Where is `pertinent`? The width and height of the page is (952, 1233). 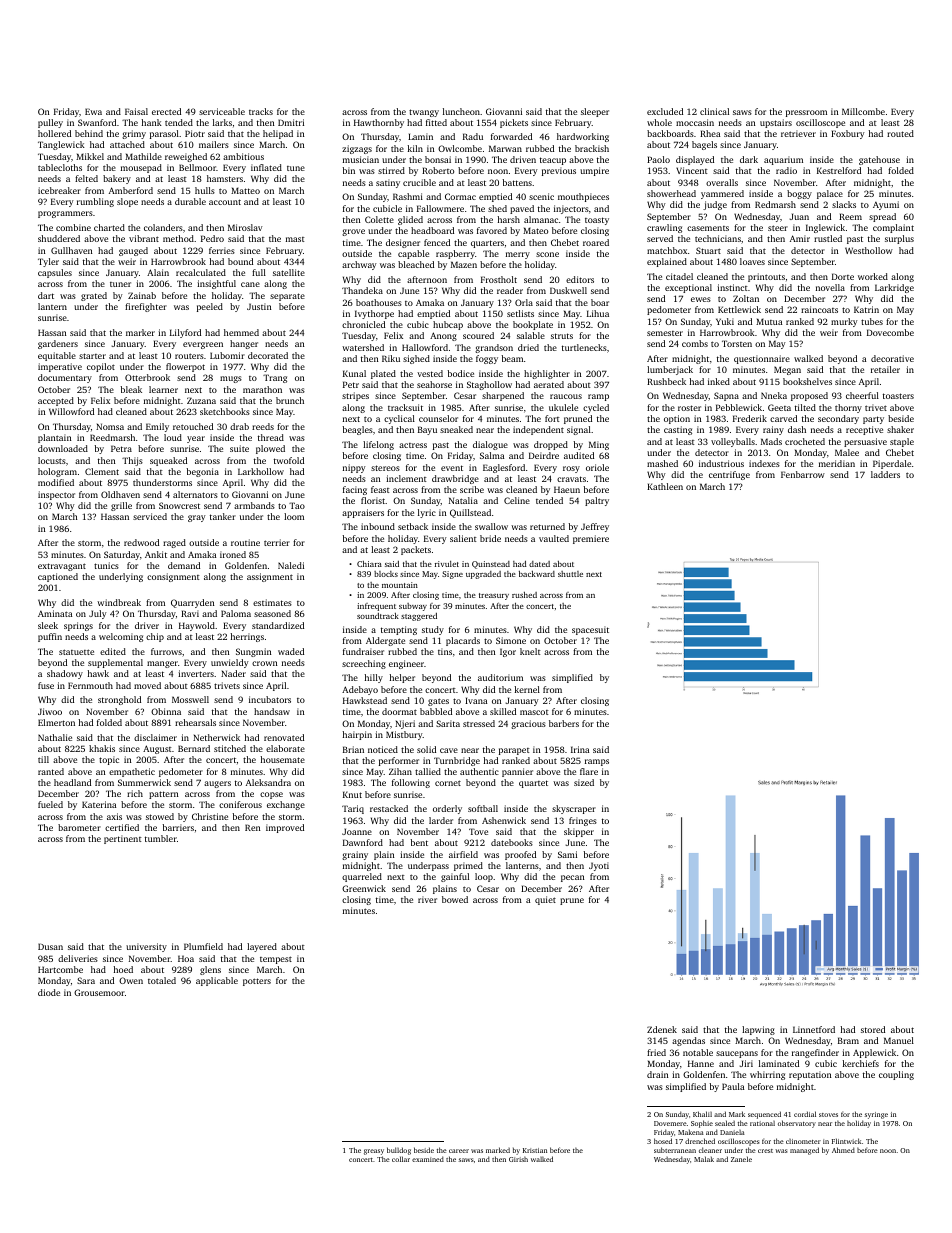 pertinent is located at coordinates (123, 839).
